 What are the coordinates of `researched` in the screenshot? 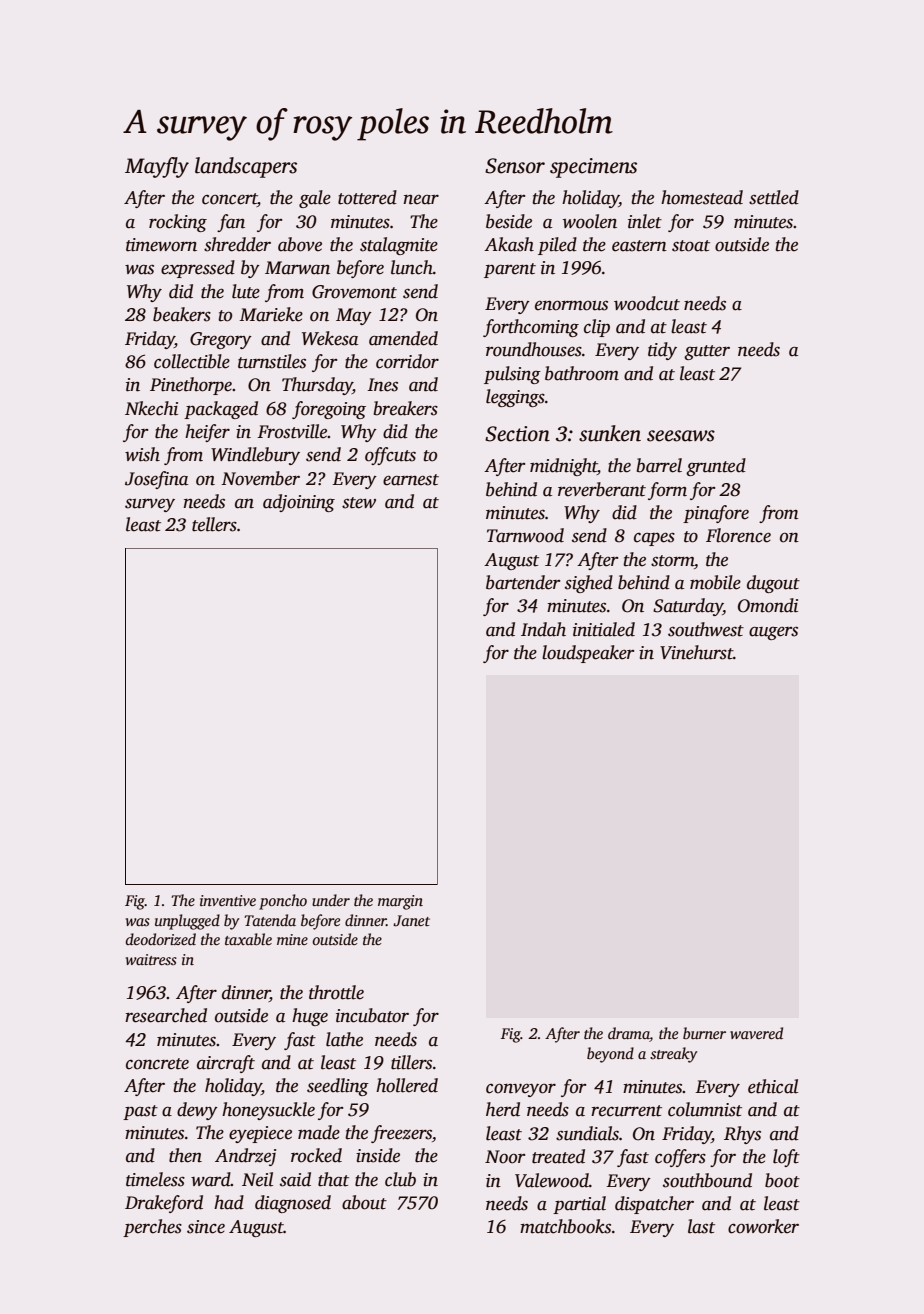 It's located at (166, 1015).
